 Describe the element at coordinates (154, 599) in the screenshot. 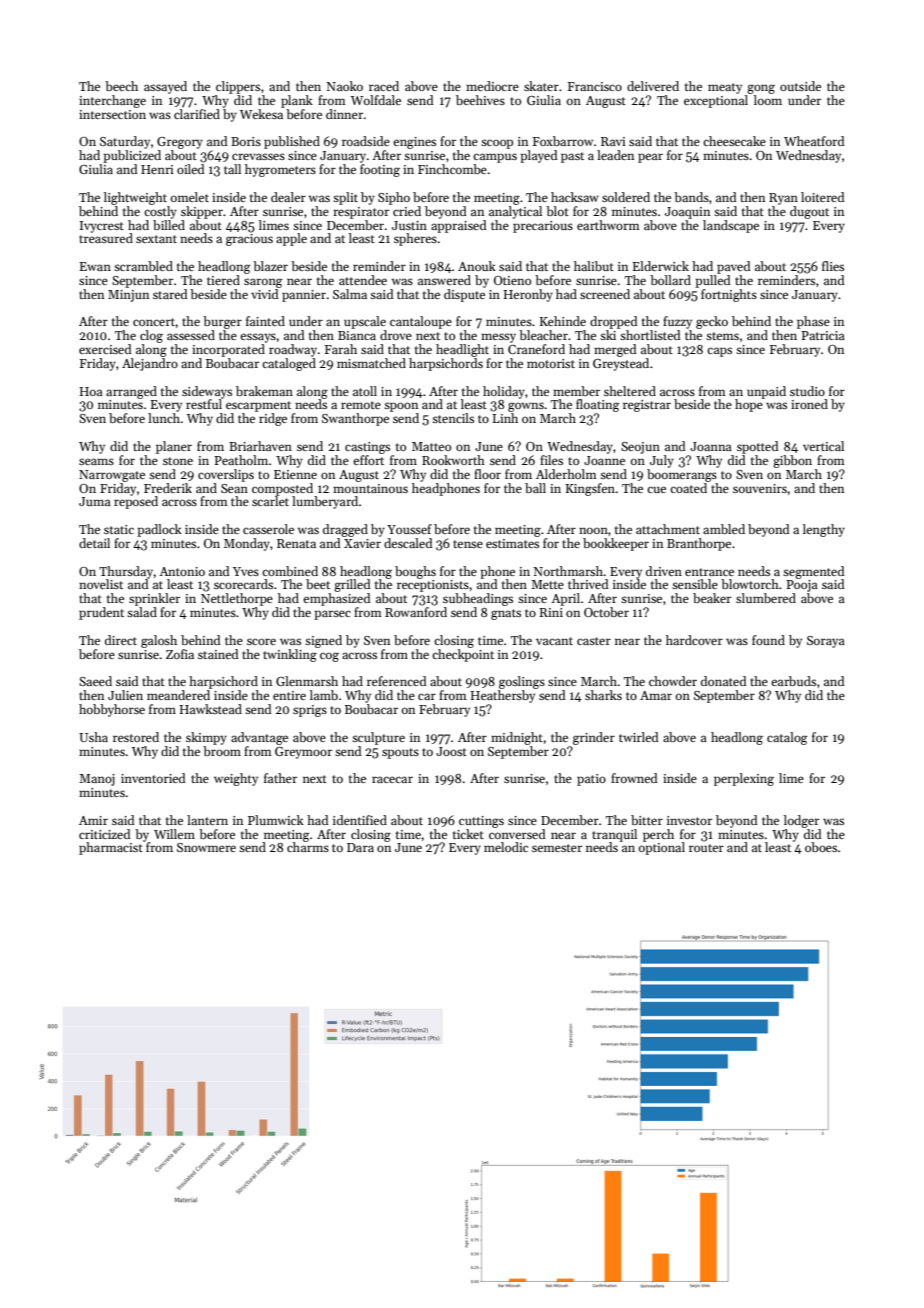

I see `sprinkler` at that location.
